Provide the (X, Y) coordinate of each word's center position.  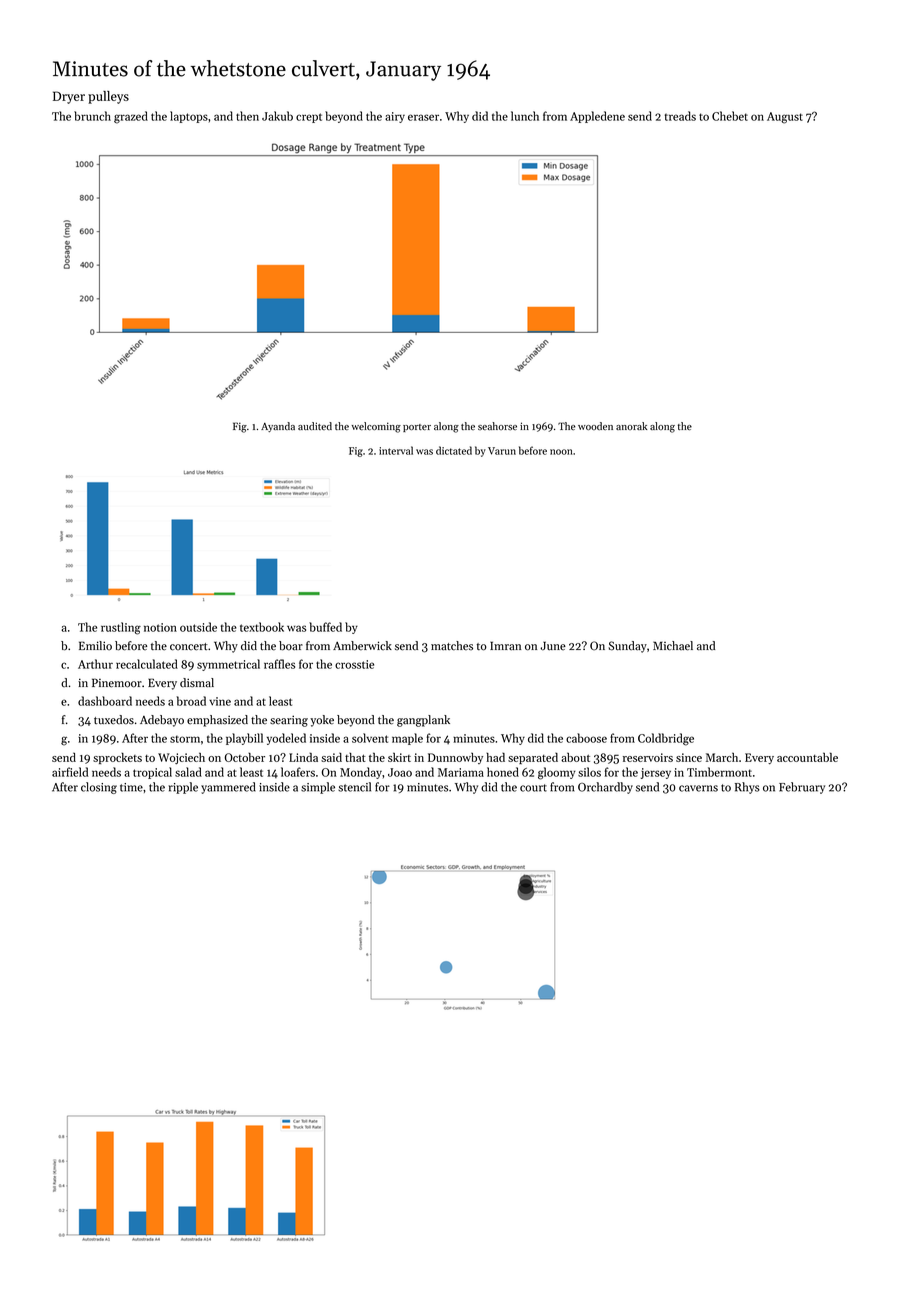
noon (561, 452)
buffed (325, 627)
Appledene (597, 117)
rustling (121, 628)
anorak (631, 426)
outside (198, 627)
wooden (595, 426)
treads (680, 116)
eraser (423, 117)
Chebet (730, 116)
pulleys (108, 97)
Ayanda (278, 427)
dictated (454, 450)
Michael (673, 646)
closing (99, 788)
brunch (92, 116)
